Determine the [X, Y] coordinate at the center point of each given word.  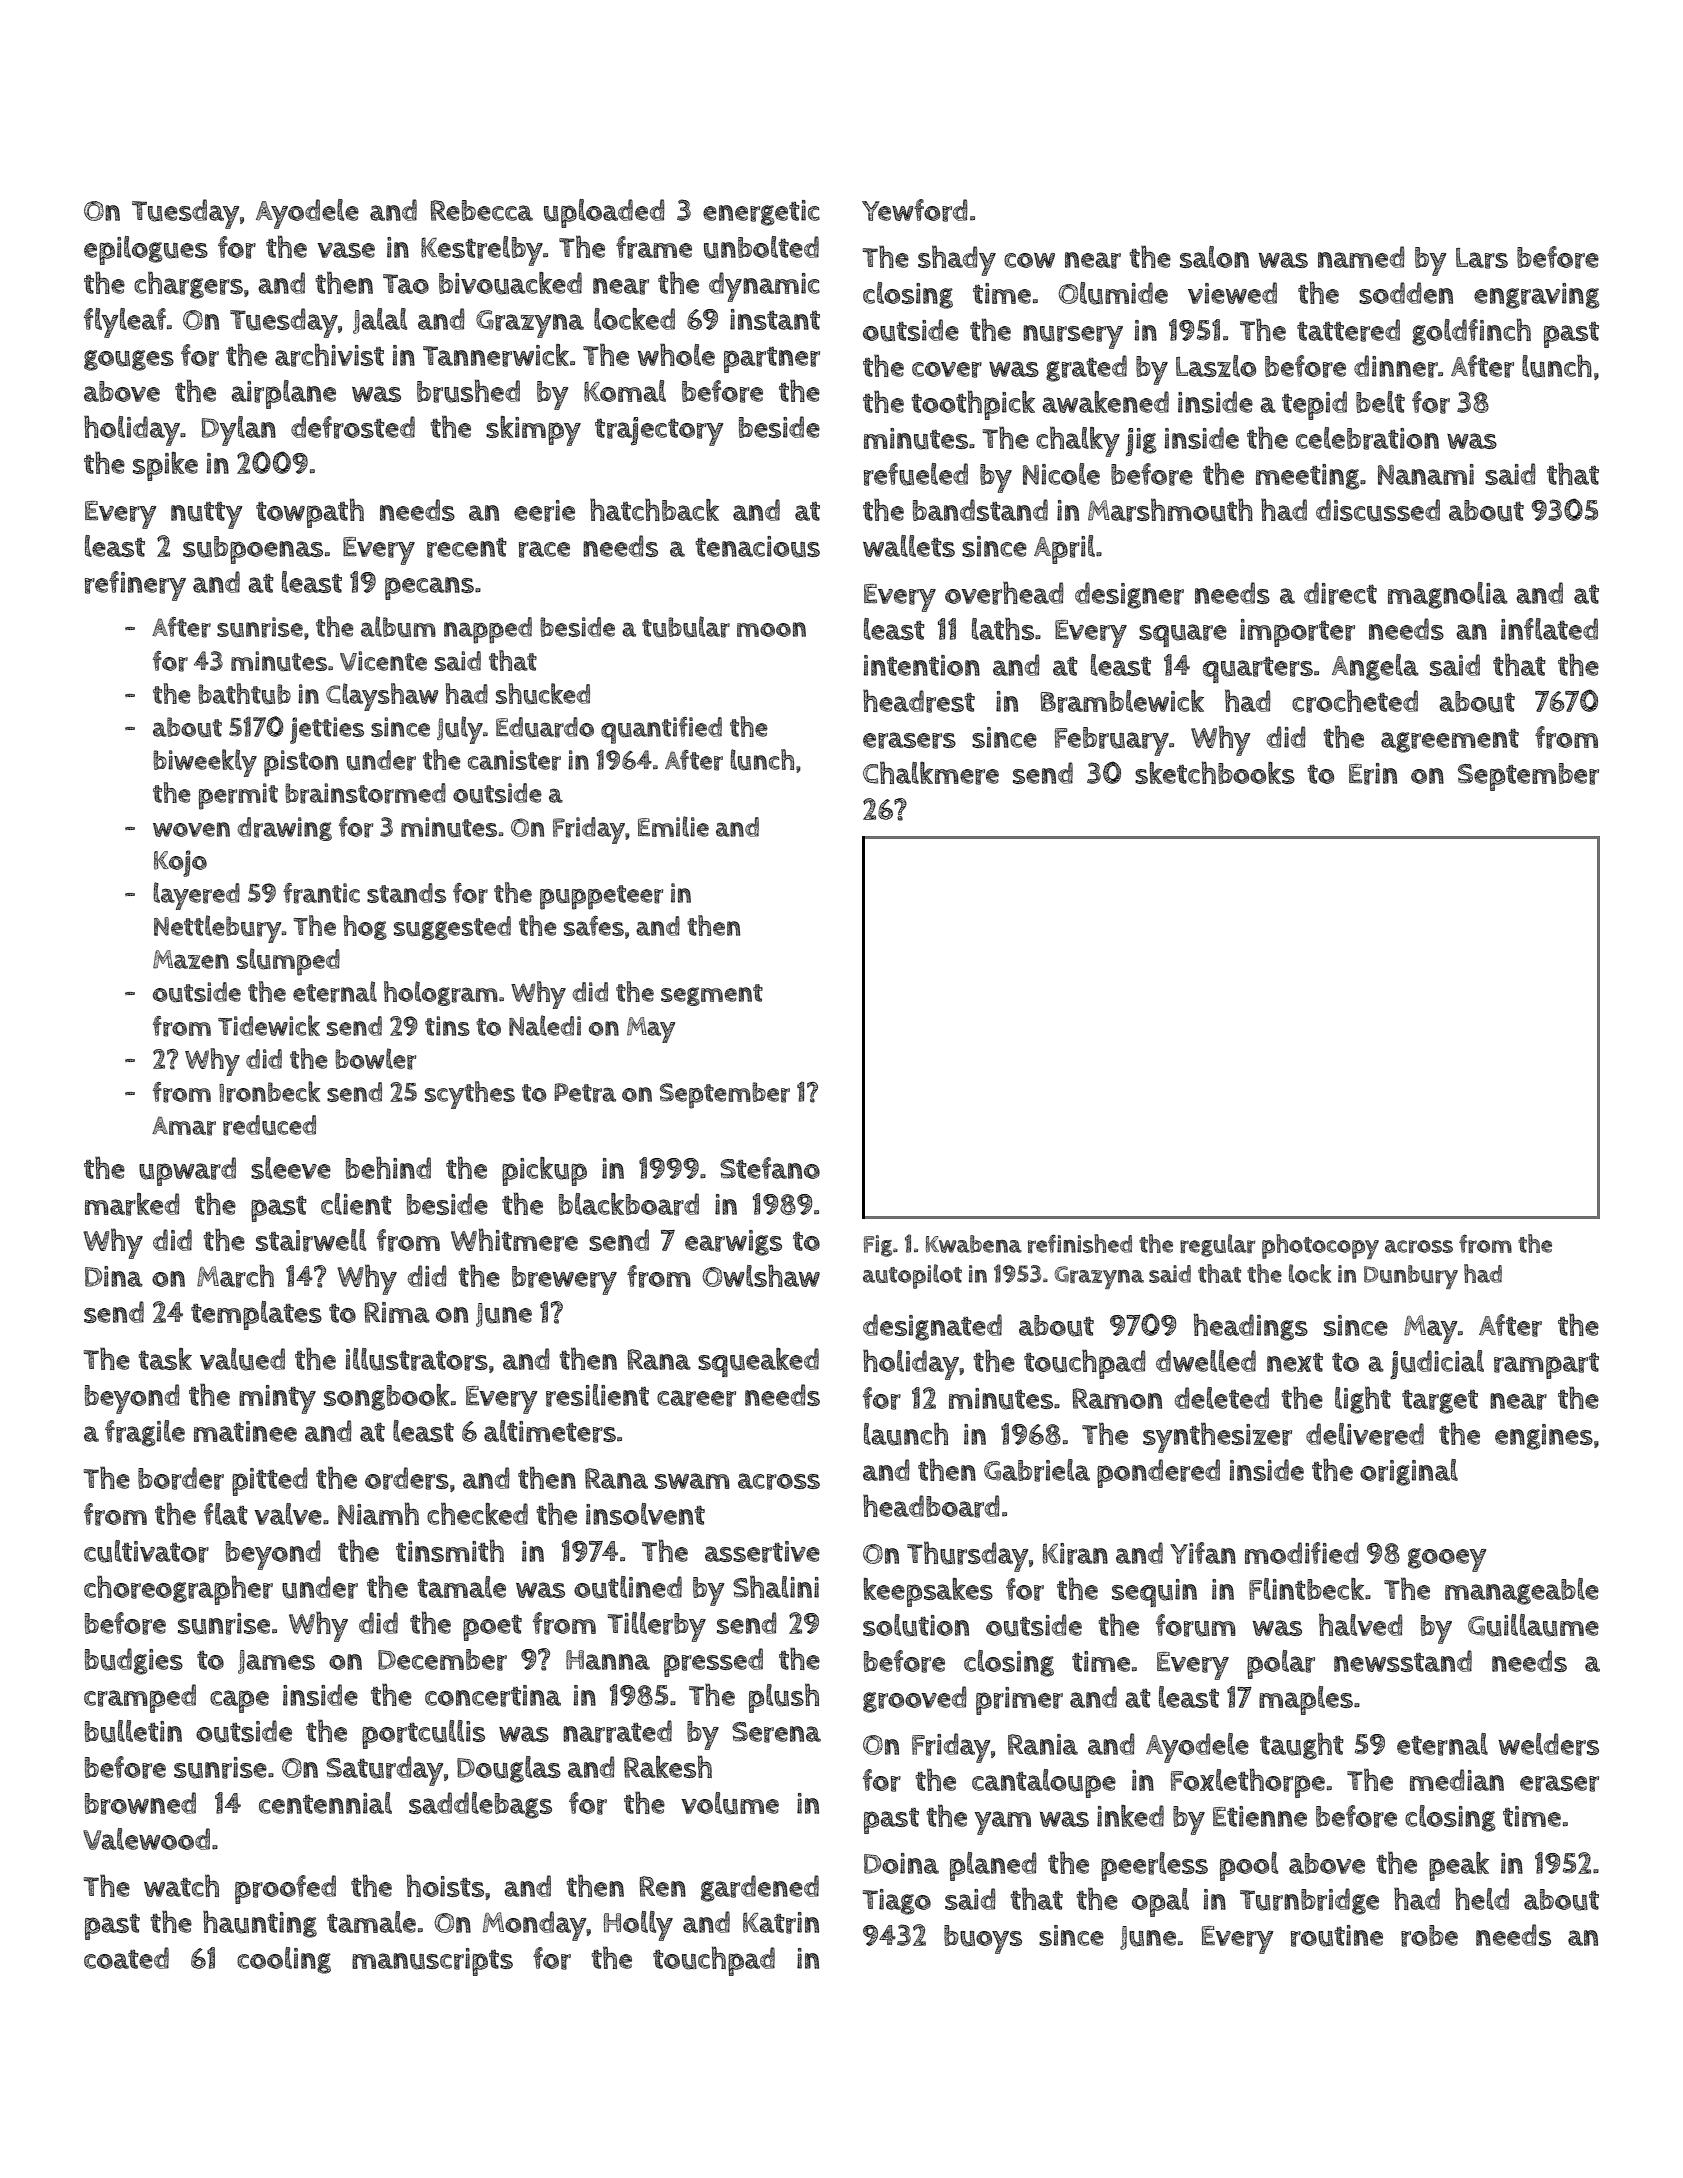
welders [1549, 1744]
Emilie [673, 826]
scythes [470, 1095]
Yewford [915, 210]
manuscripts [432, 1962]
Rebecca [481, 210]
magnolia [1448, 595]
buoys [983, 1939]
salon [1214, 257]
